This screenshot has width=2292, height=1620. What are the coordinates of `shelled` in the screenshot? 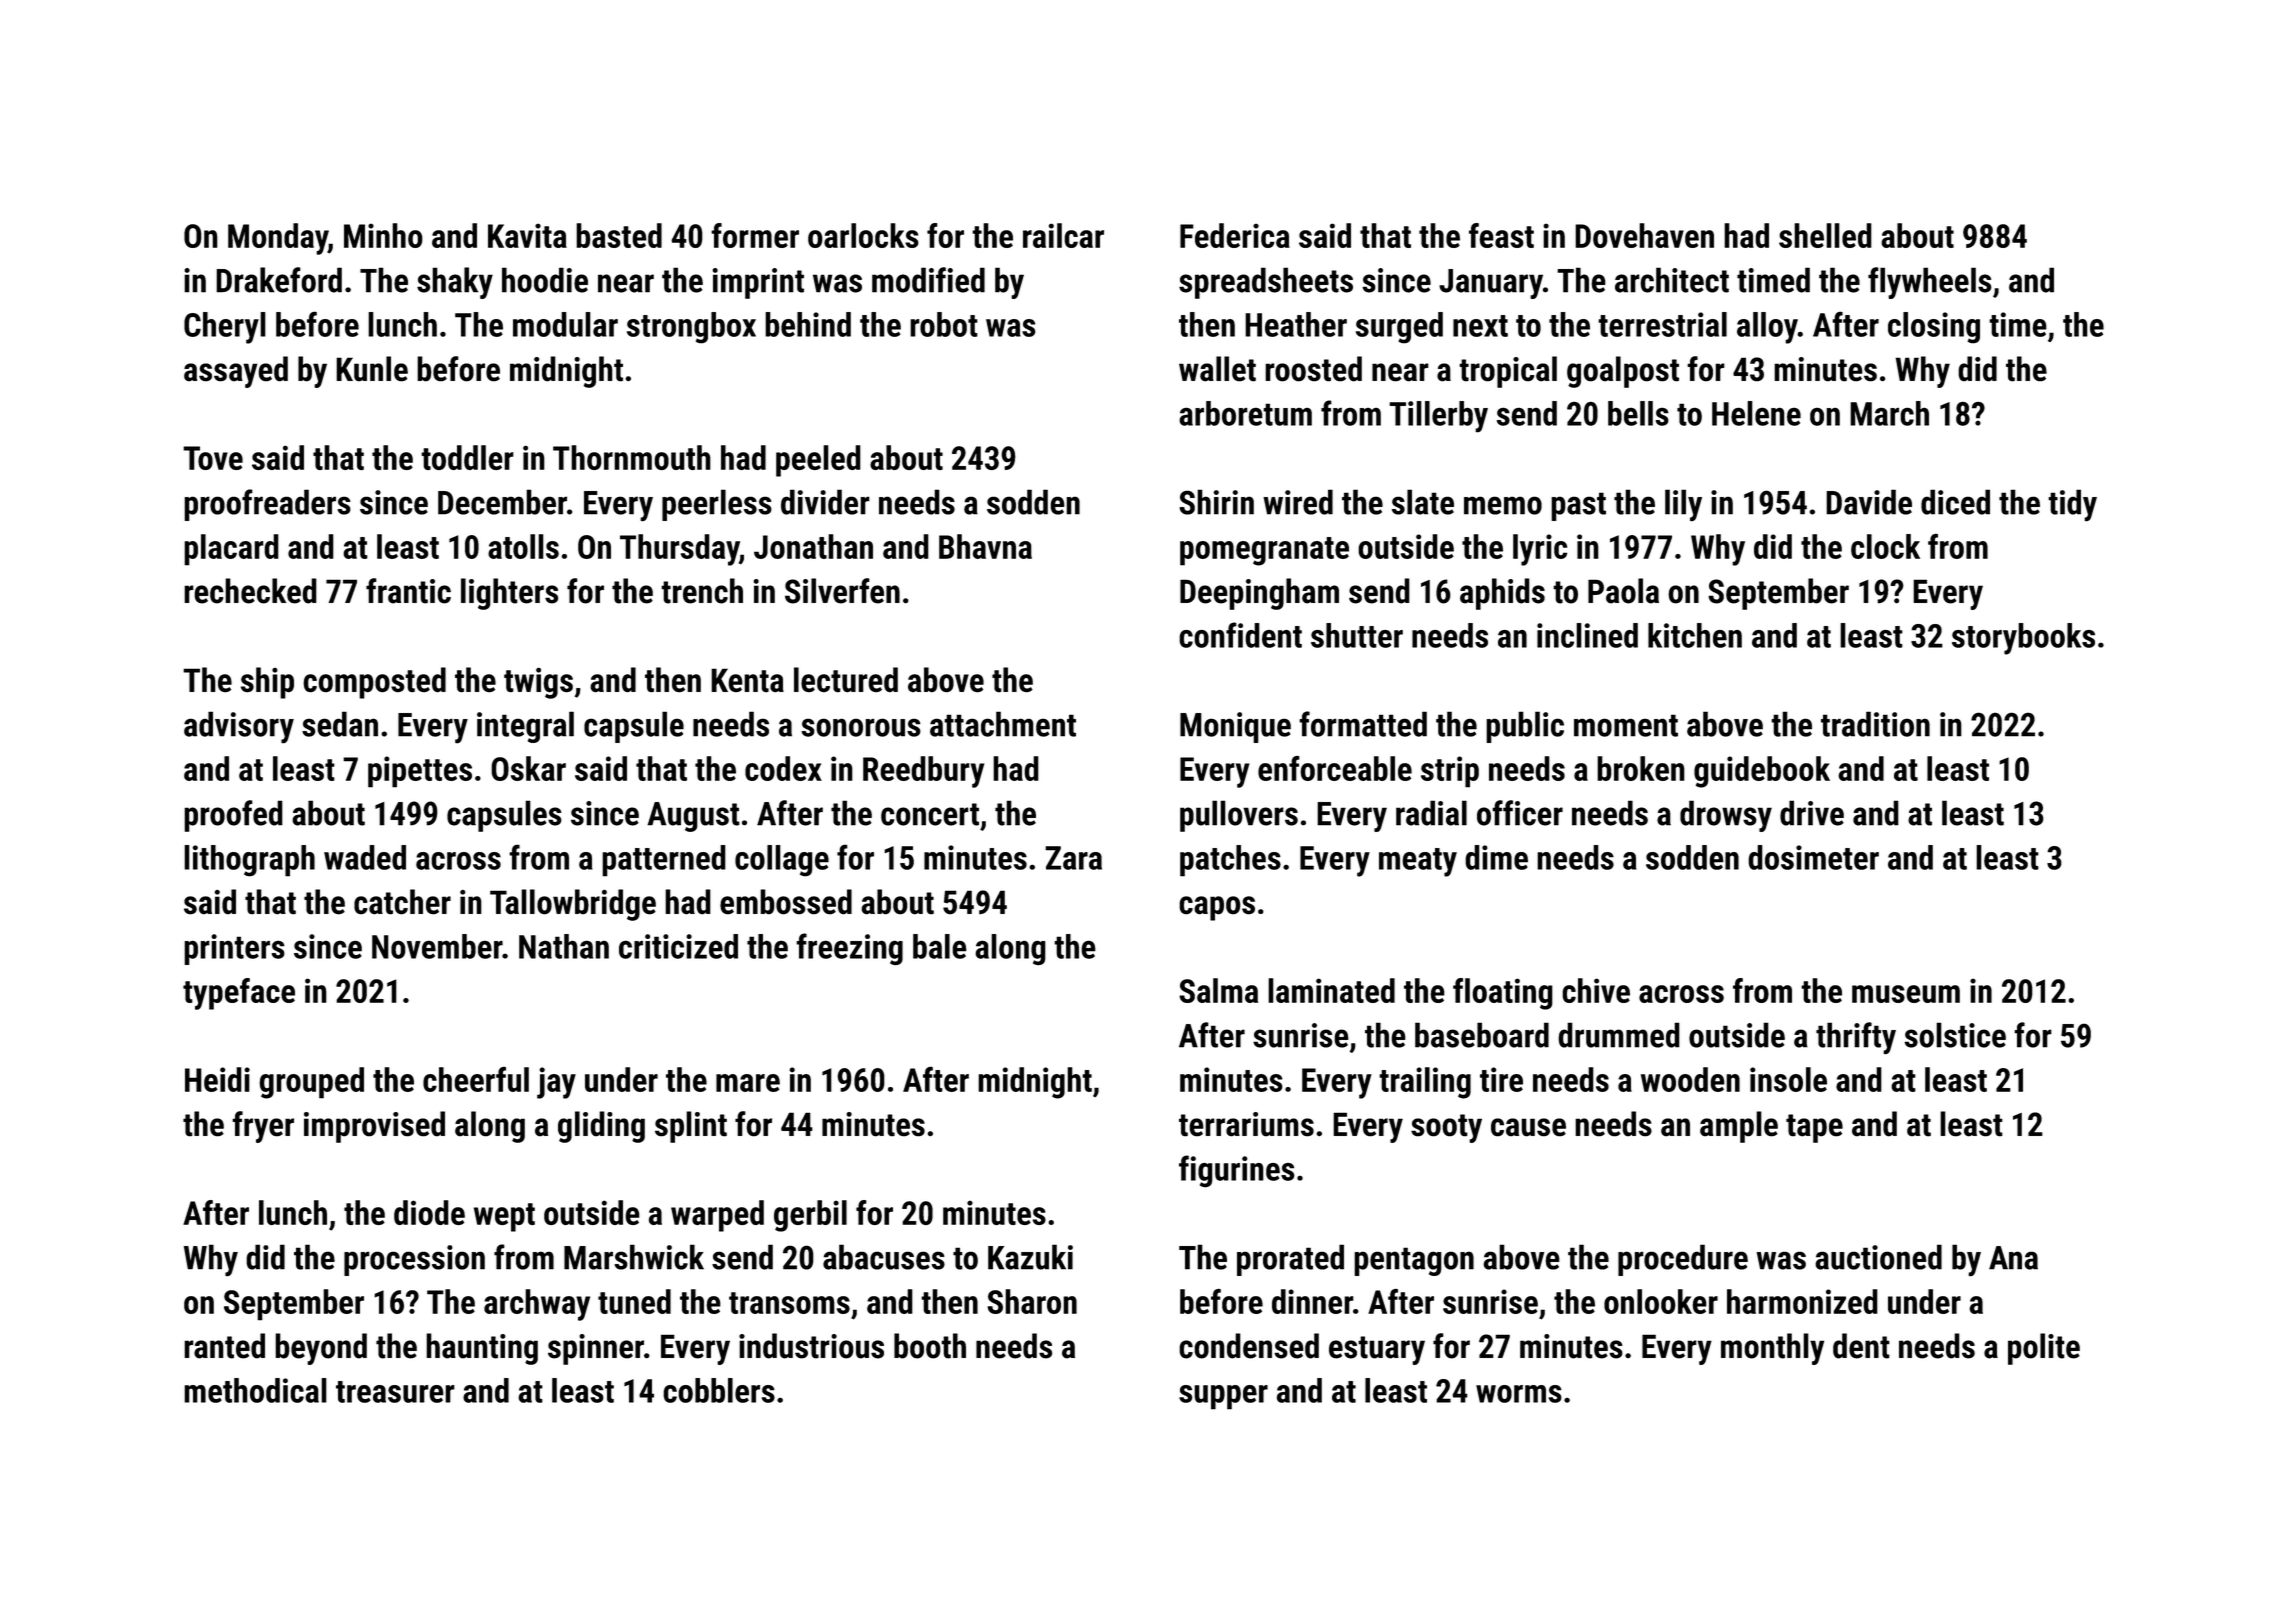 It's located at (1825, 235).
